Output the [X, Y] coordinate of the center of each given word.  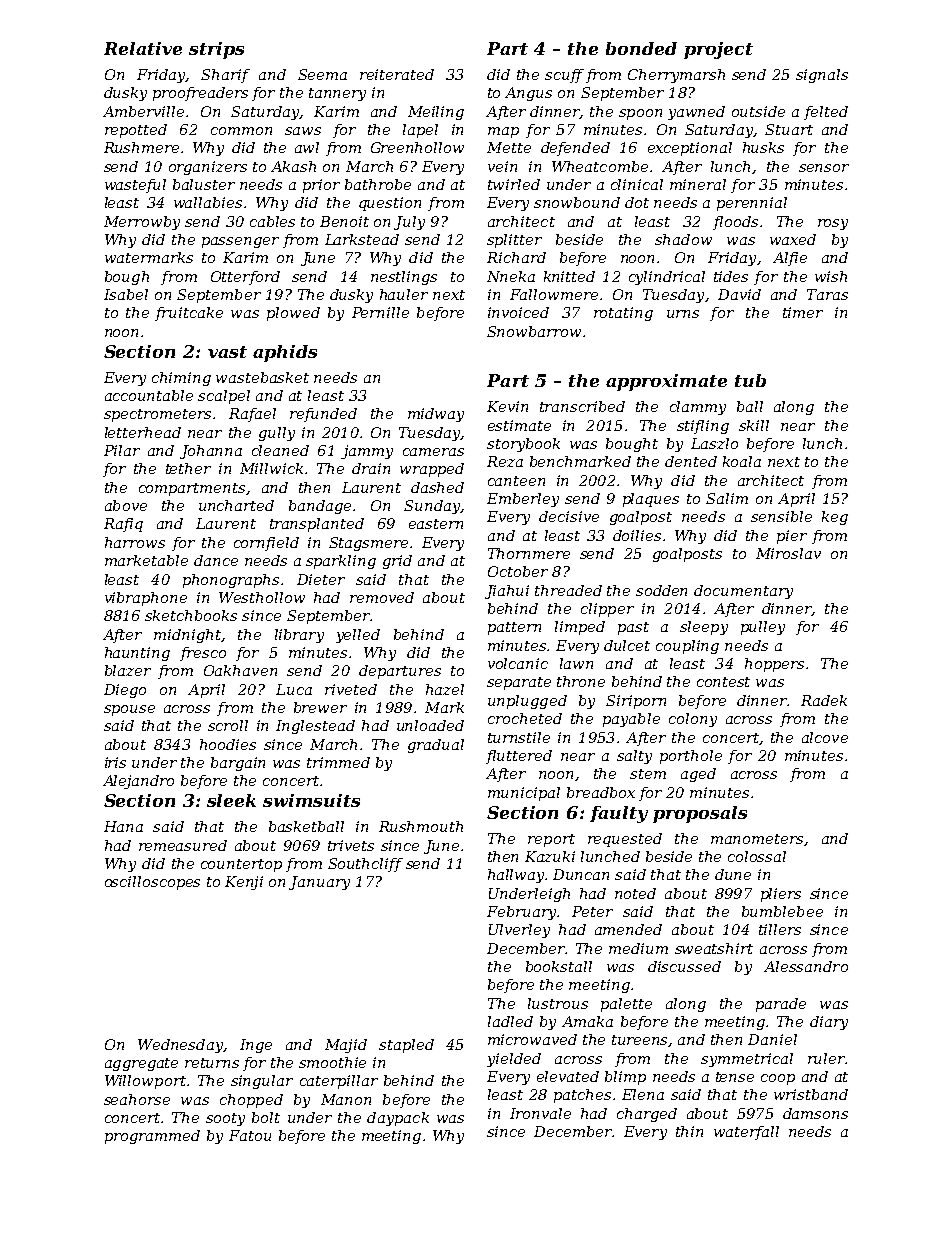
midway [436, 415]
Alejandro [138, 782]
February [521, 913]
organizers [208, 168]
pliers [781, 895]
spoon [640, 114]
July [409, 223]
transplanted [317, 525]
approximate [666, 382]
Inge [256, 1046]
